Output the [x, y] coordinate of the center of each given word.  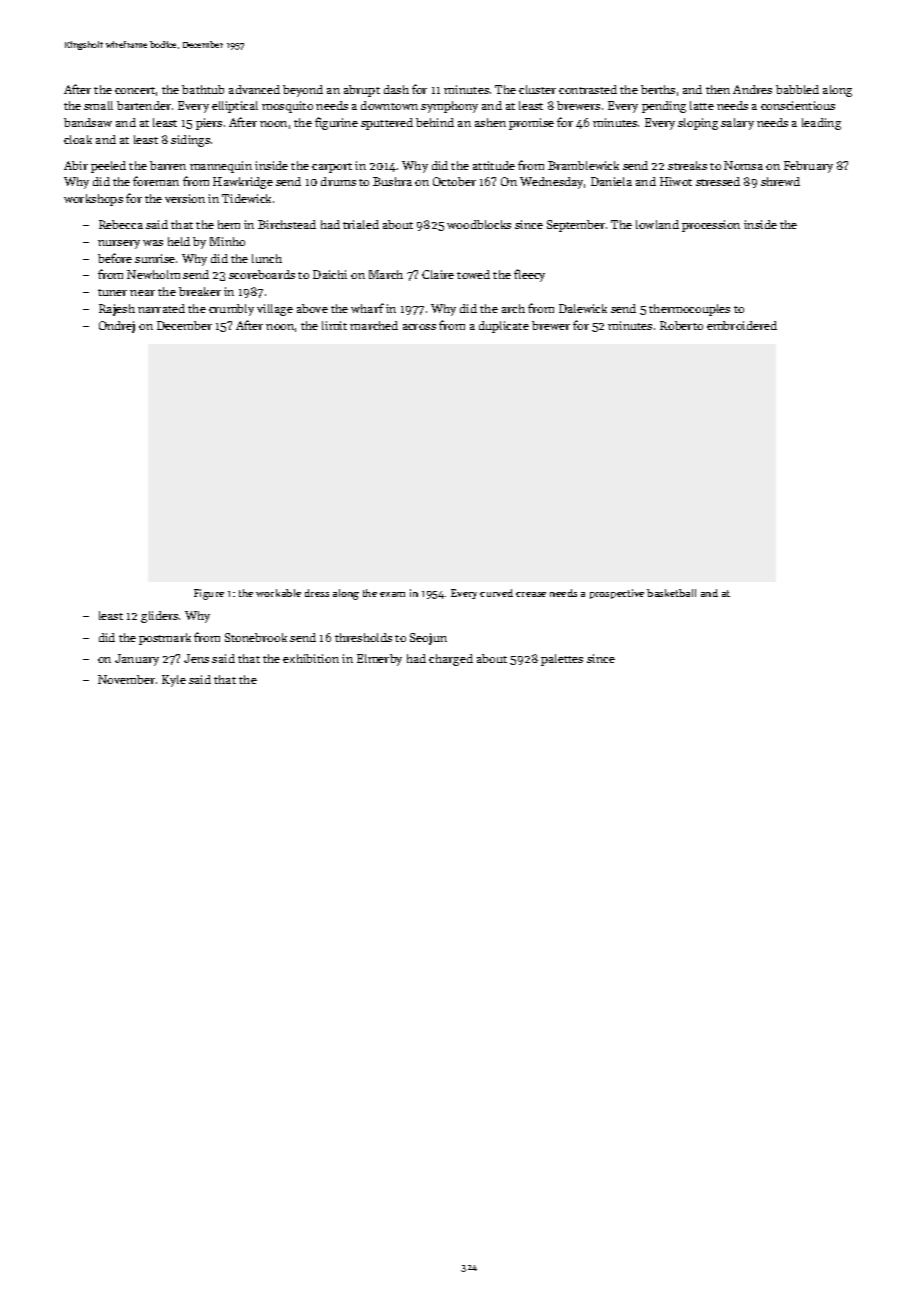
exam [392, 594]
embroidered [742, 325]
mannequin [221, 167]
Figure [209, 594]
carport [332, 168]
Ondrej [117, 327]
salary [737, 124]
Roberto [681, 325]
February [808, 167]
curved [496, 593]
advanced [254, 89]
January [137, 660]
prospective [617, 594]
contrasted [588, 89]
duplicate [504, 327]
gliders [159, 617]
